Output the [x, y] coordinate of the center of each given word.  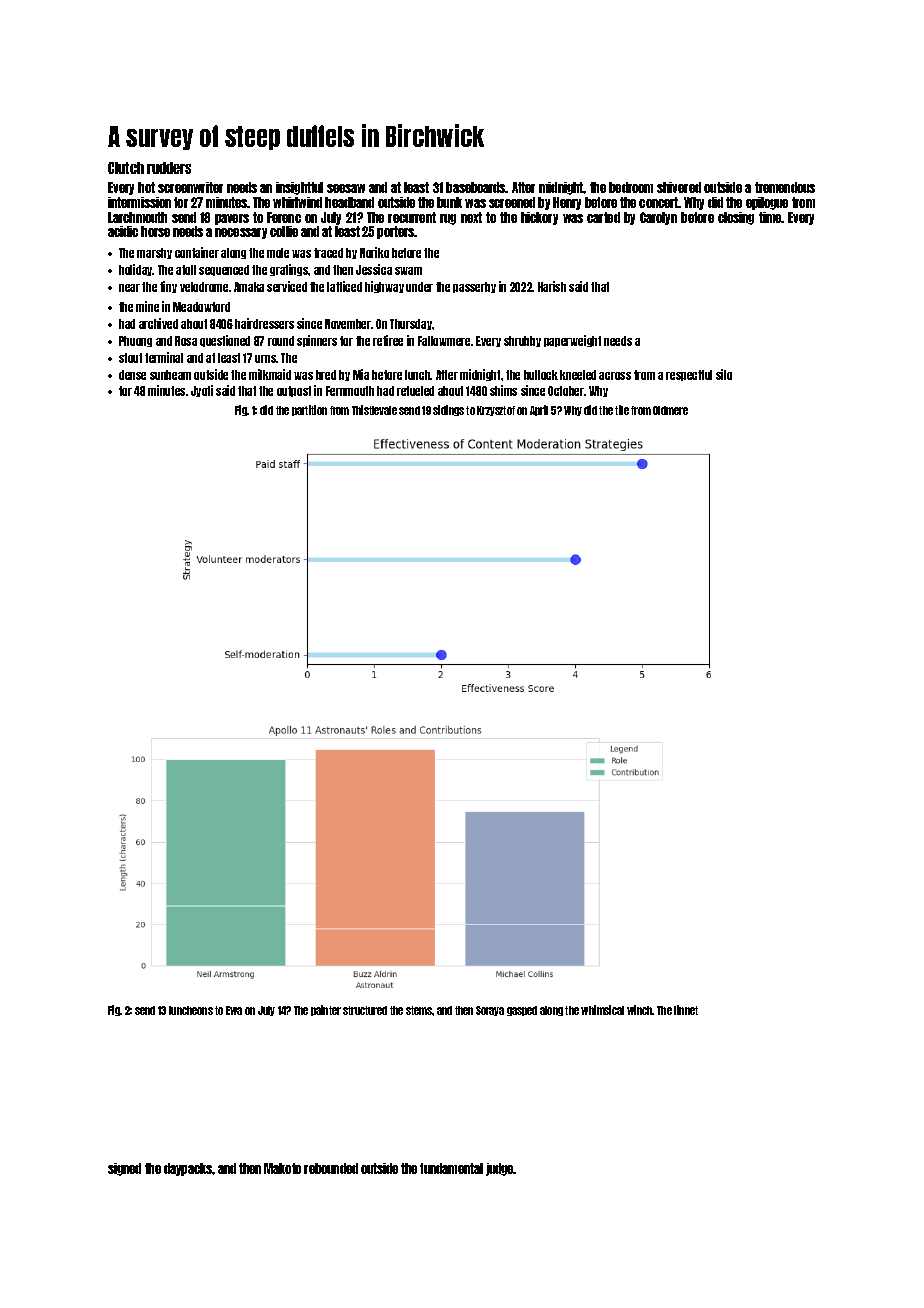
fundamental [451, 1168]
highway [384, 287]
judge [500, 1169]
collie [284, 231]
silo [724, 374]
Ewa [234, 1010]
